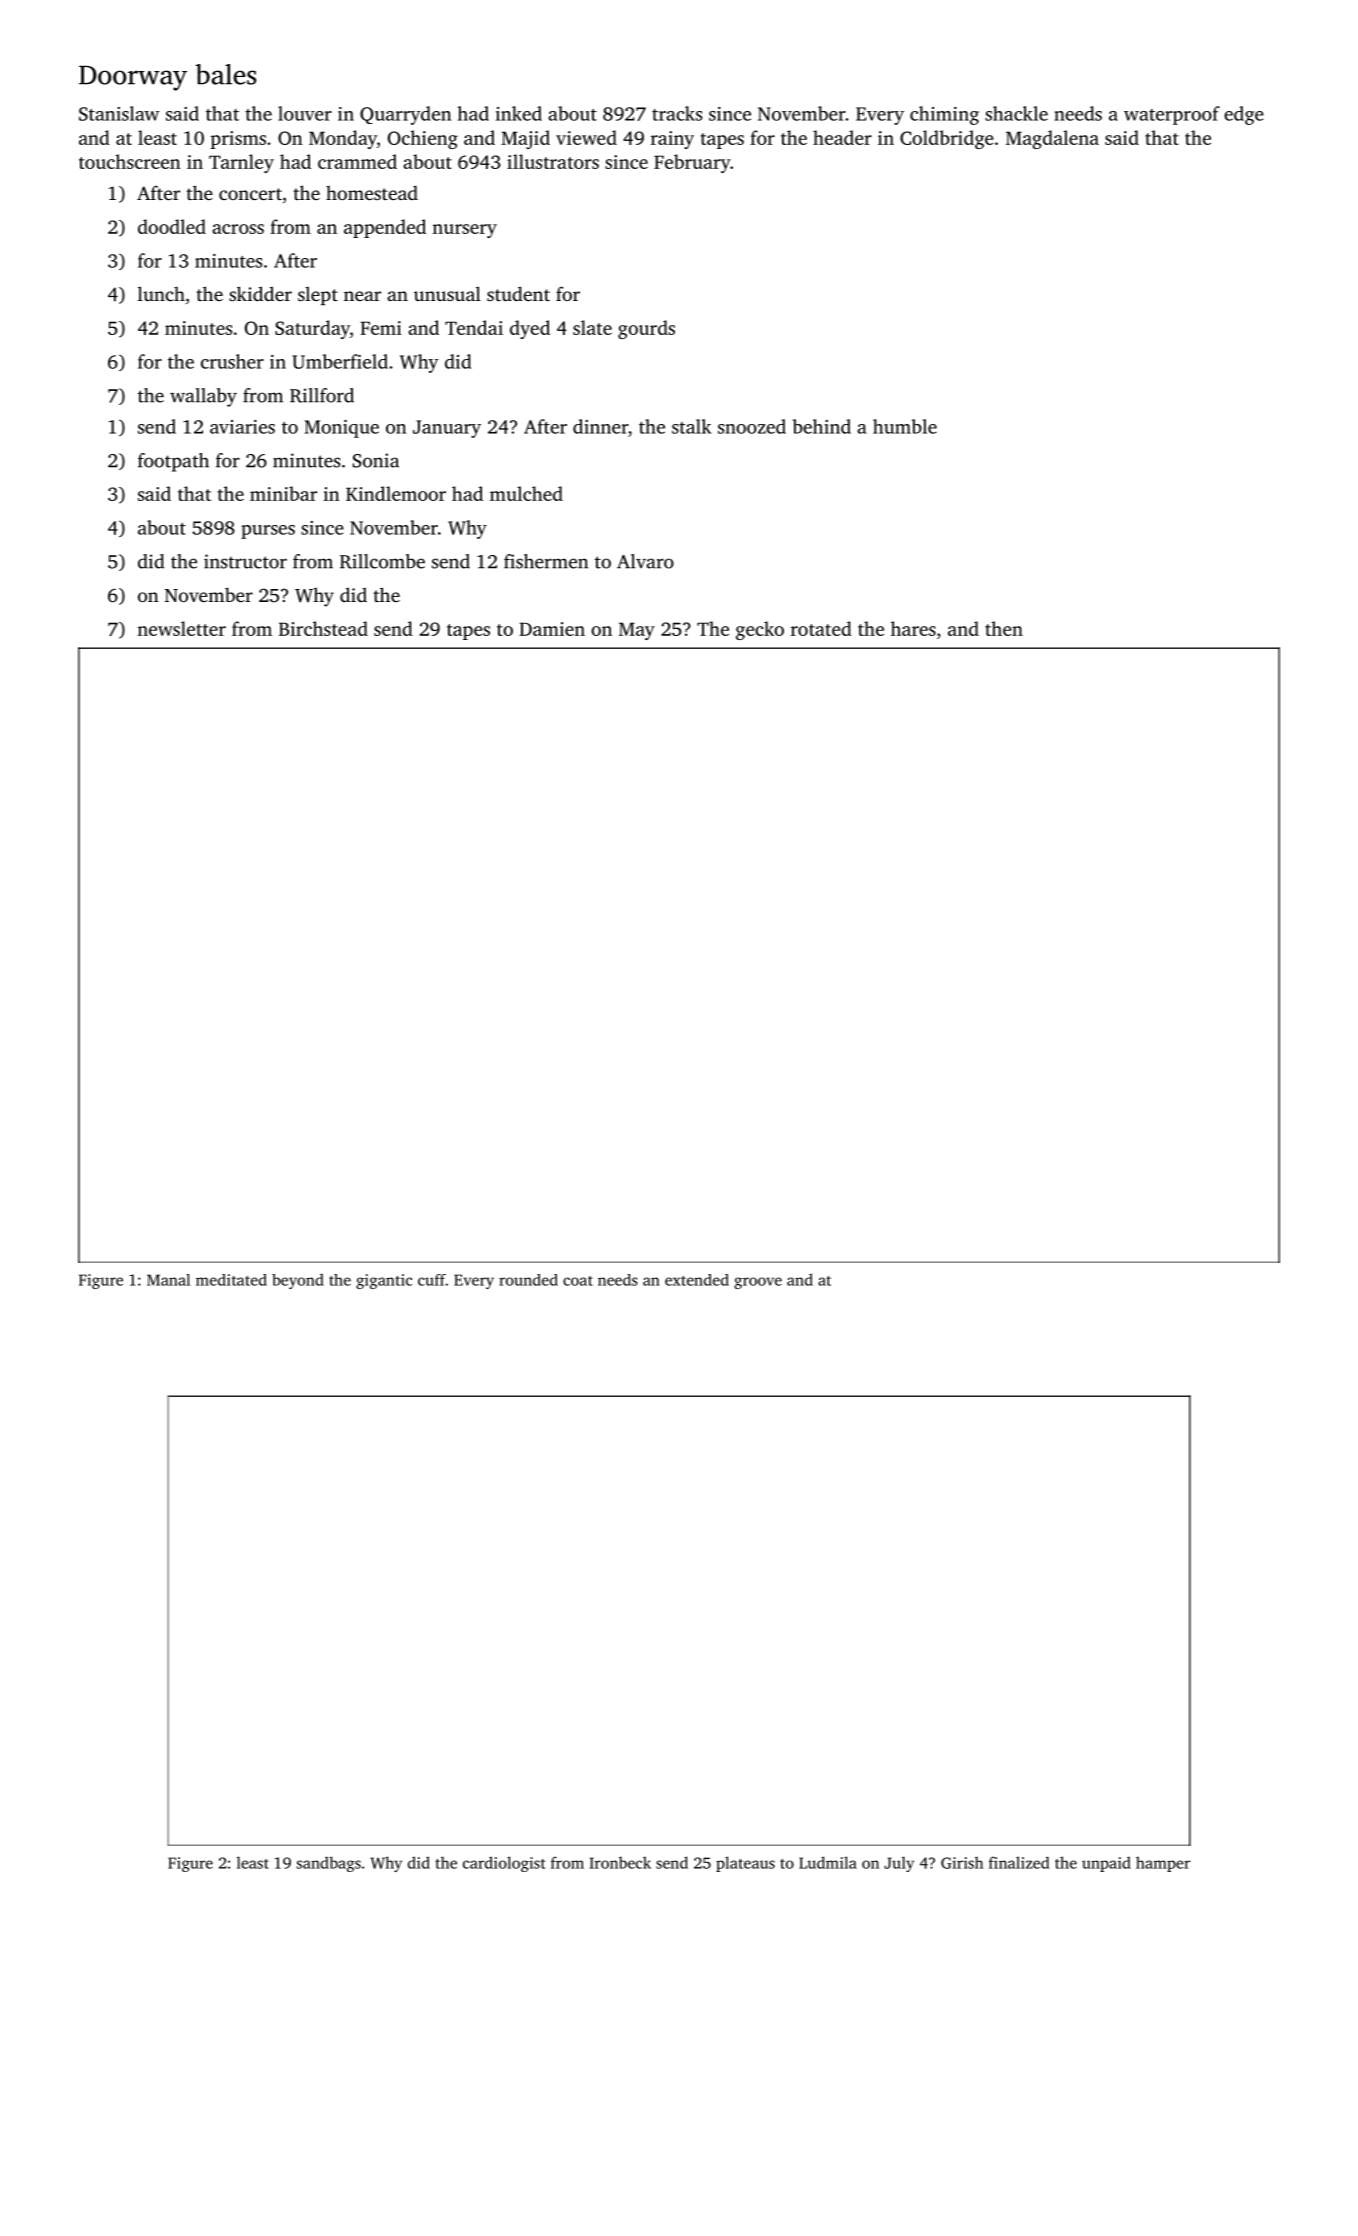 The width and height of the screenshot is (1358, 2236). I want to click on Stanislaw, so click(119, 113).
